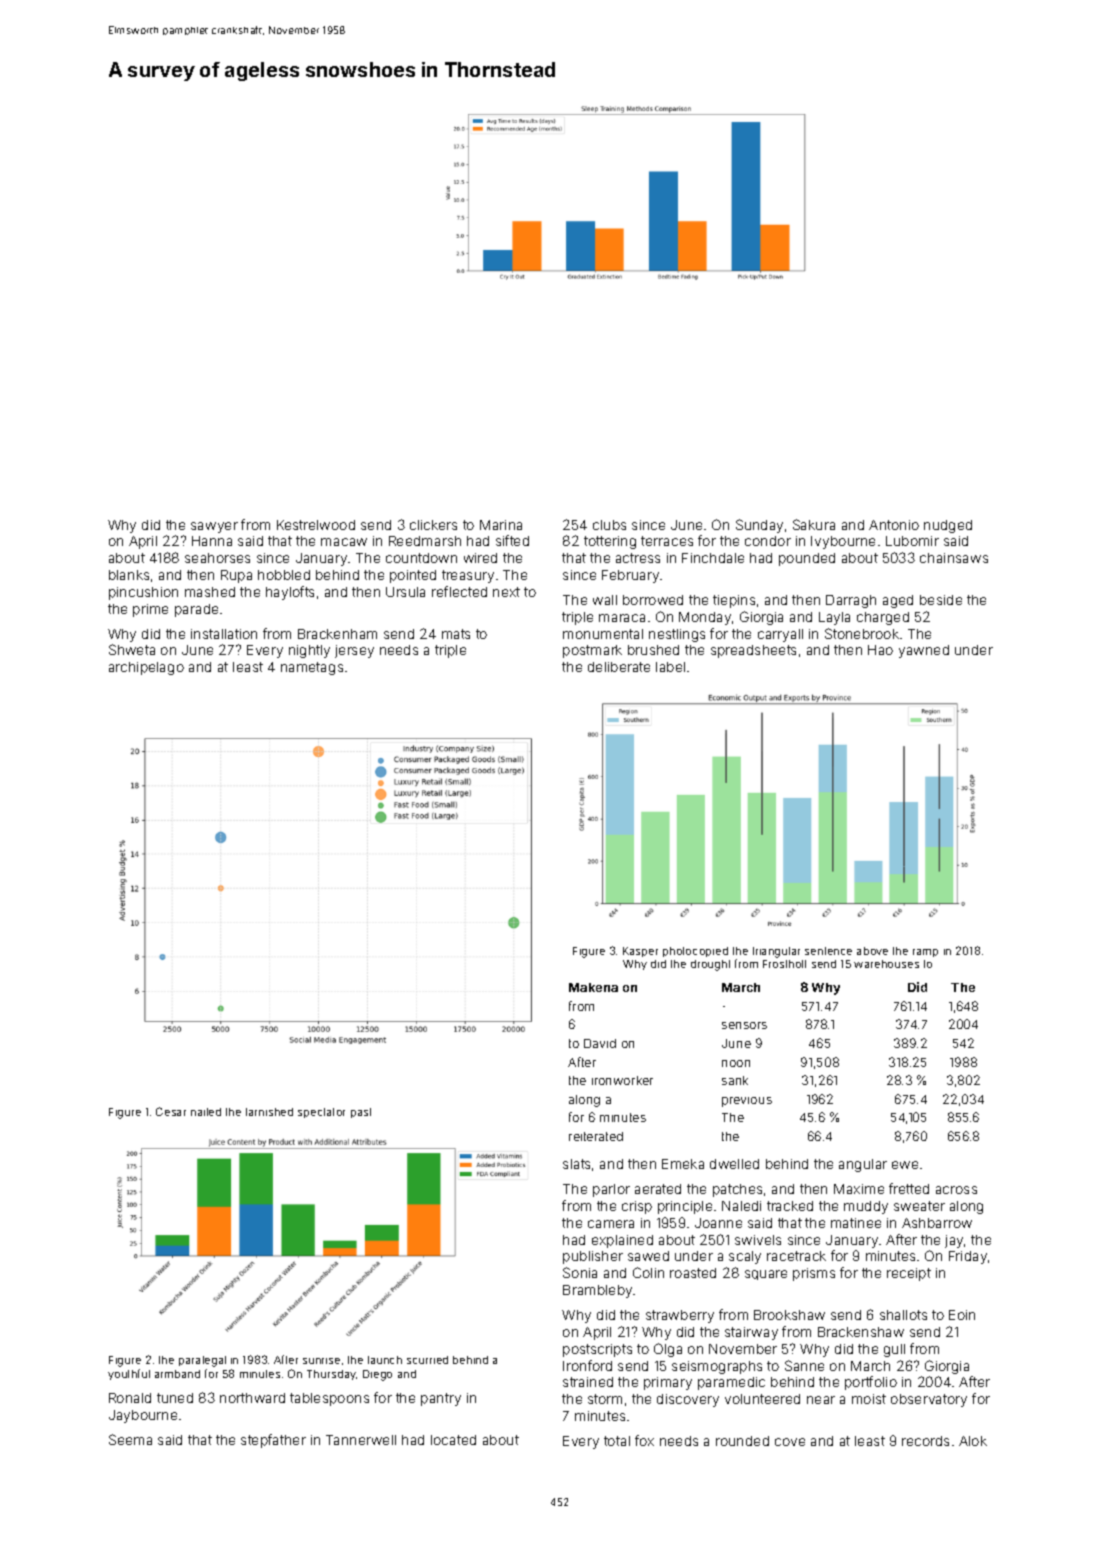 This image has height=1558, width=1102. Describe the element at coordinates (948, 526) in the image. I see `nudged` at that location.
